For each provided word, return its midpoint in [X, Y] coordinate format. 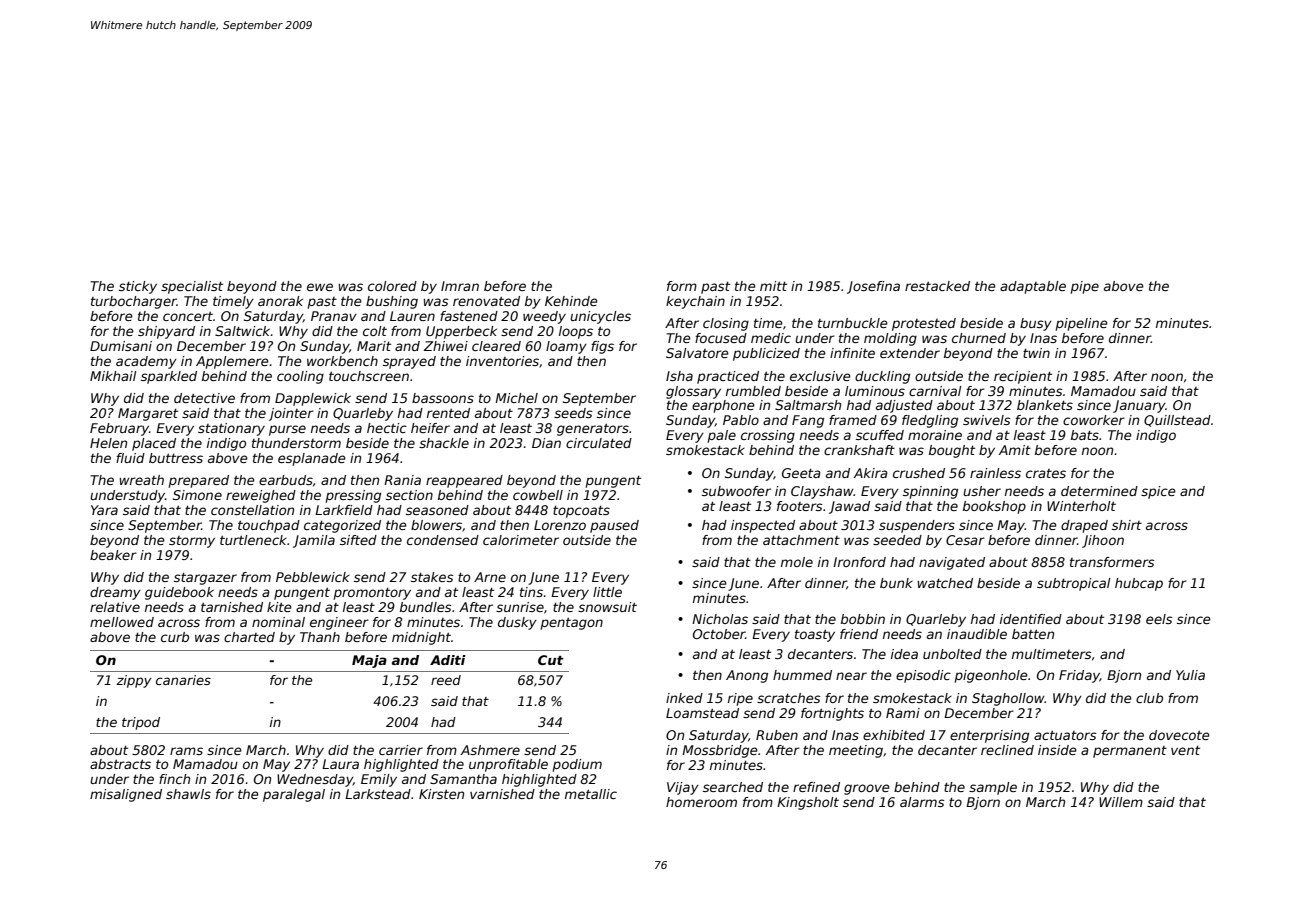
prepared [199, 481]
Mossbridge [720, 751]
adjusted [904, 406]
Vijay [683, 788]
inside [1057, 750]
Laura [340, 764]
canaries [183, 680]
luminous [875, 391]
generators [593, 429]
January [1139, 406]
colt [375, 331]
